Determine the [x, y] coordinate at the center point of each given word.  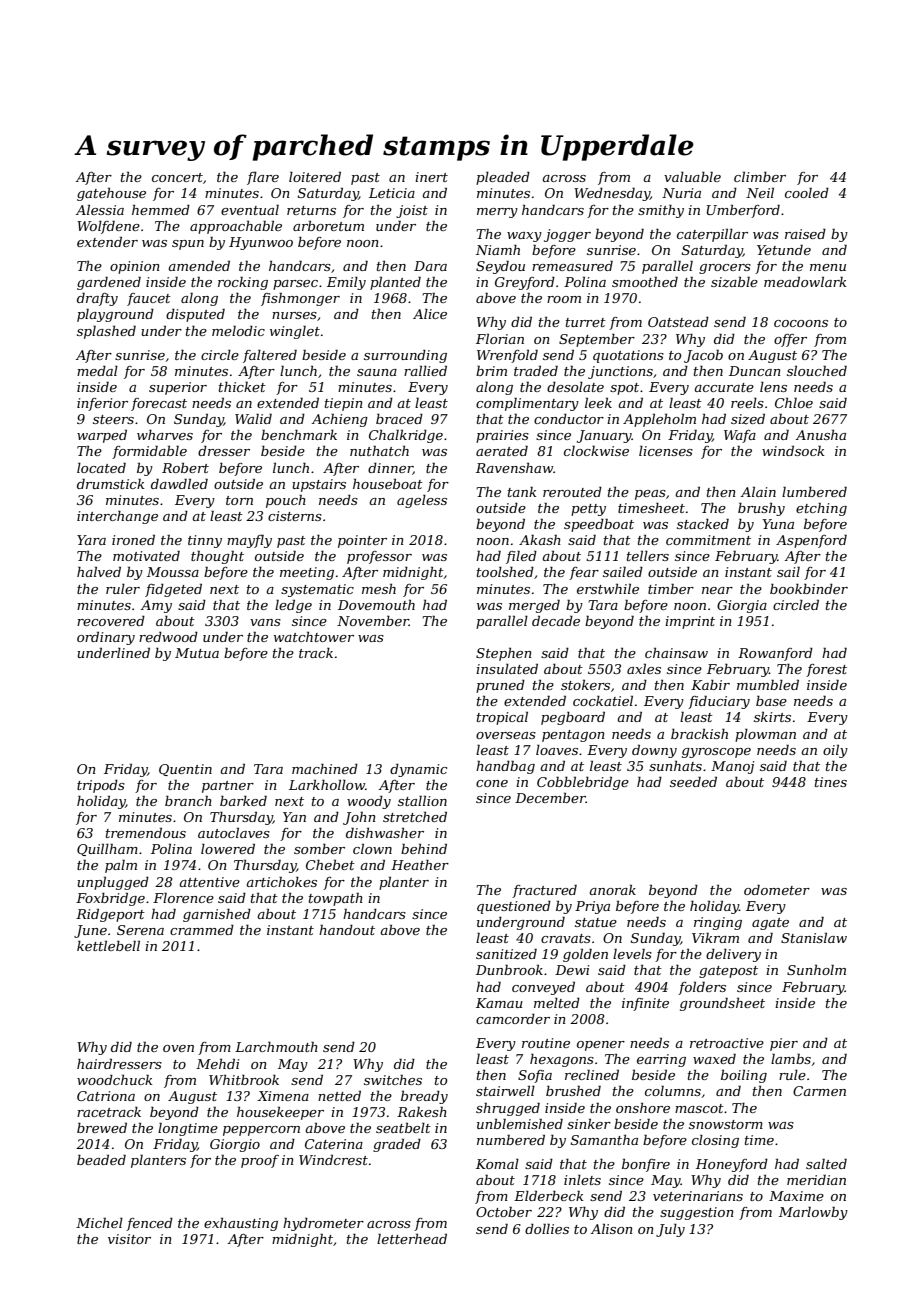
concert [177, 177]
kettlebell [108, 946]
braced [399, 419]
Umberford [743, 211]
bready [424, 1097]
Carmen [819, 1091]
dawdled [179, 484]
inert [431, 177]
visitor [129, 1239]
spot [624, 389]
